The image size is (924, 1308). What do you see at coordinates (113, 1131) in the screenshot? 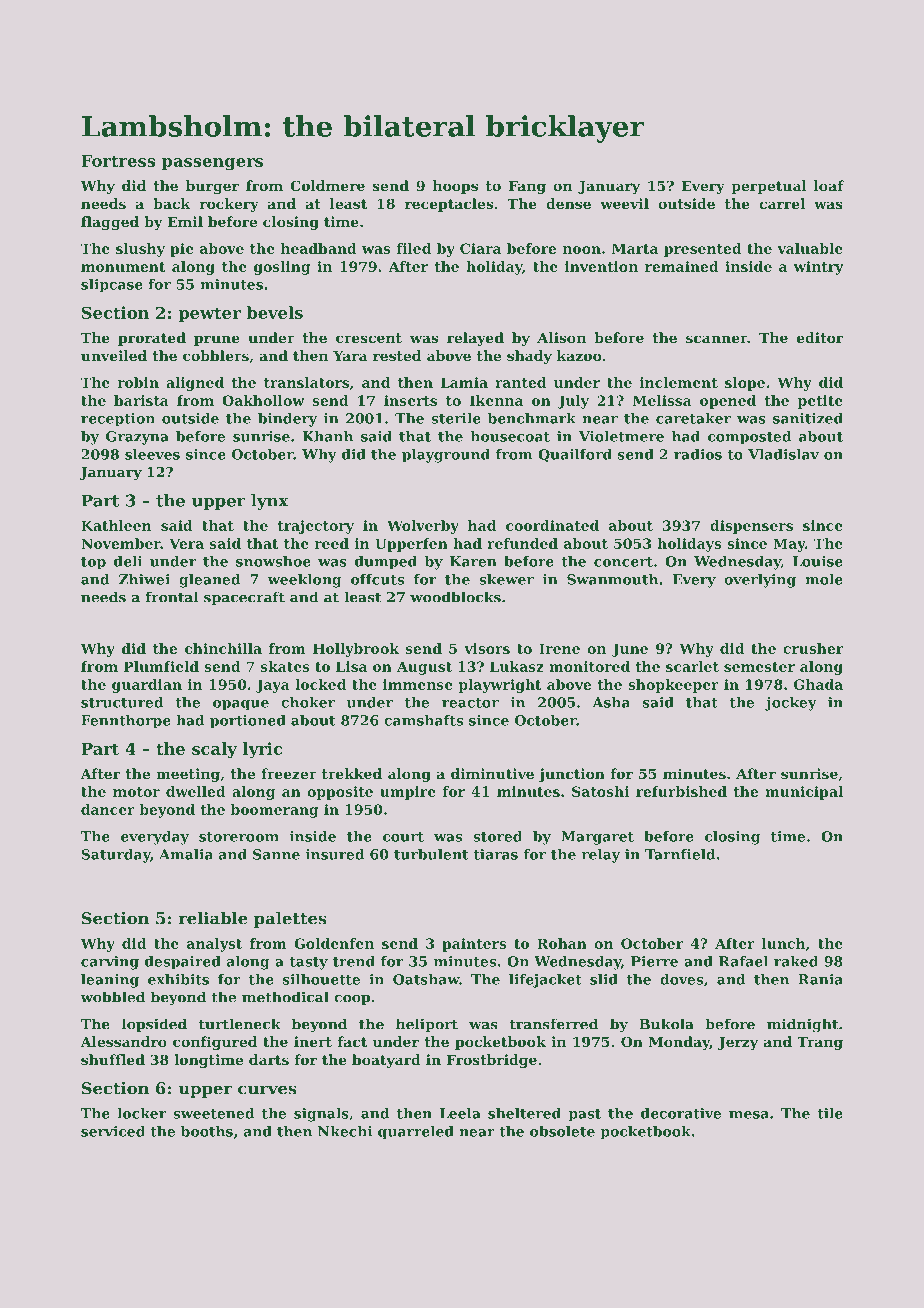
I see `serviced` at bounding box center [113, 1131].
